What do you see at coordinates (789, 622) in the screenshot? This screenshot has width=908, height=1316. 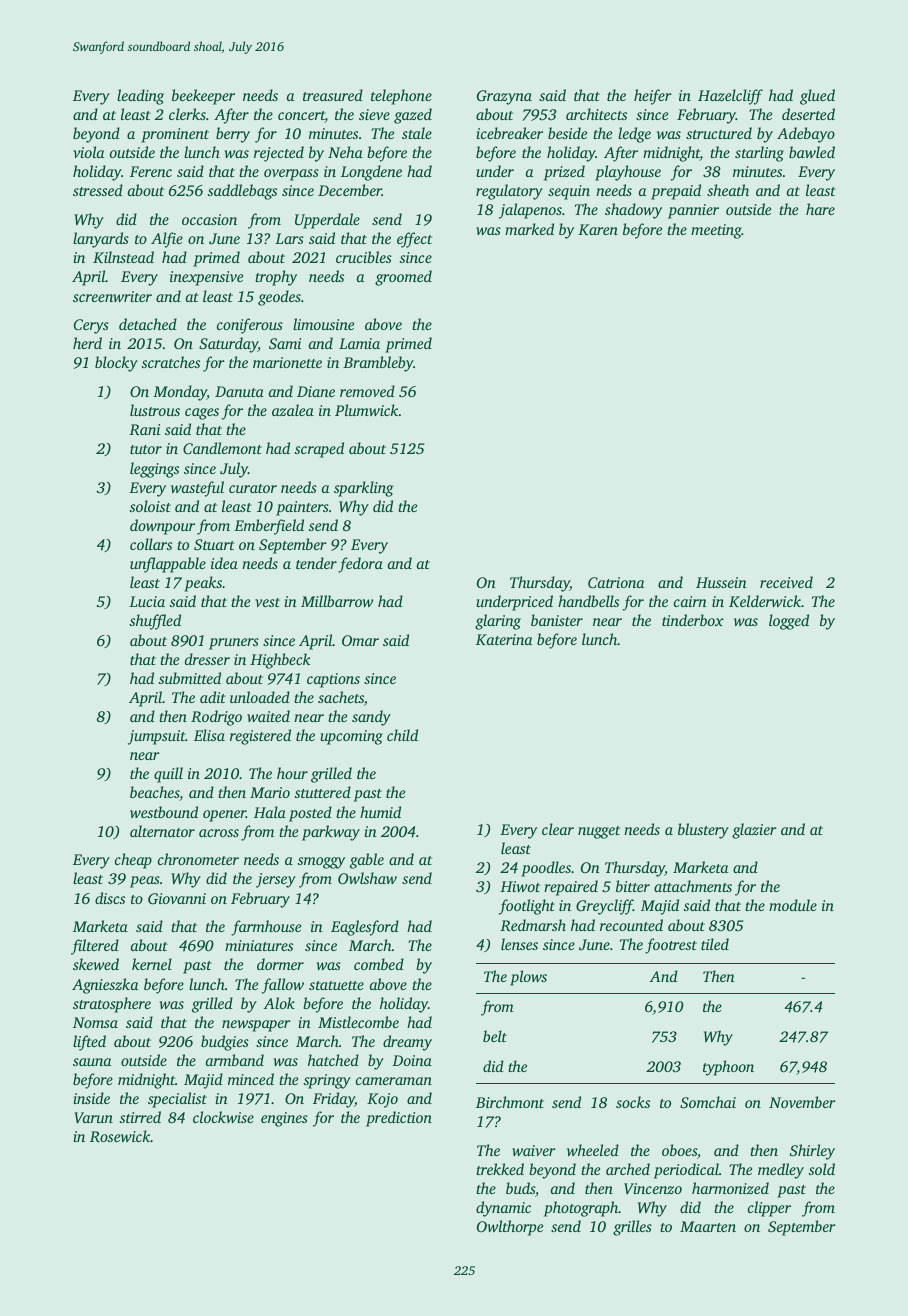 I see `logged` at bounding box center [789, 622].
